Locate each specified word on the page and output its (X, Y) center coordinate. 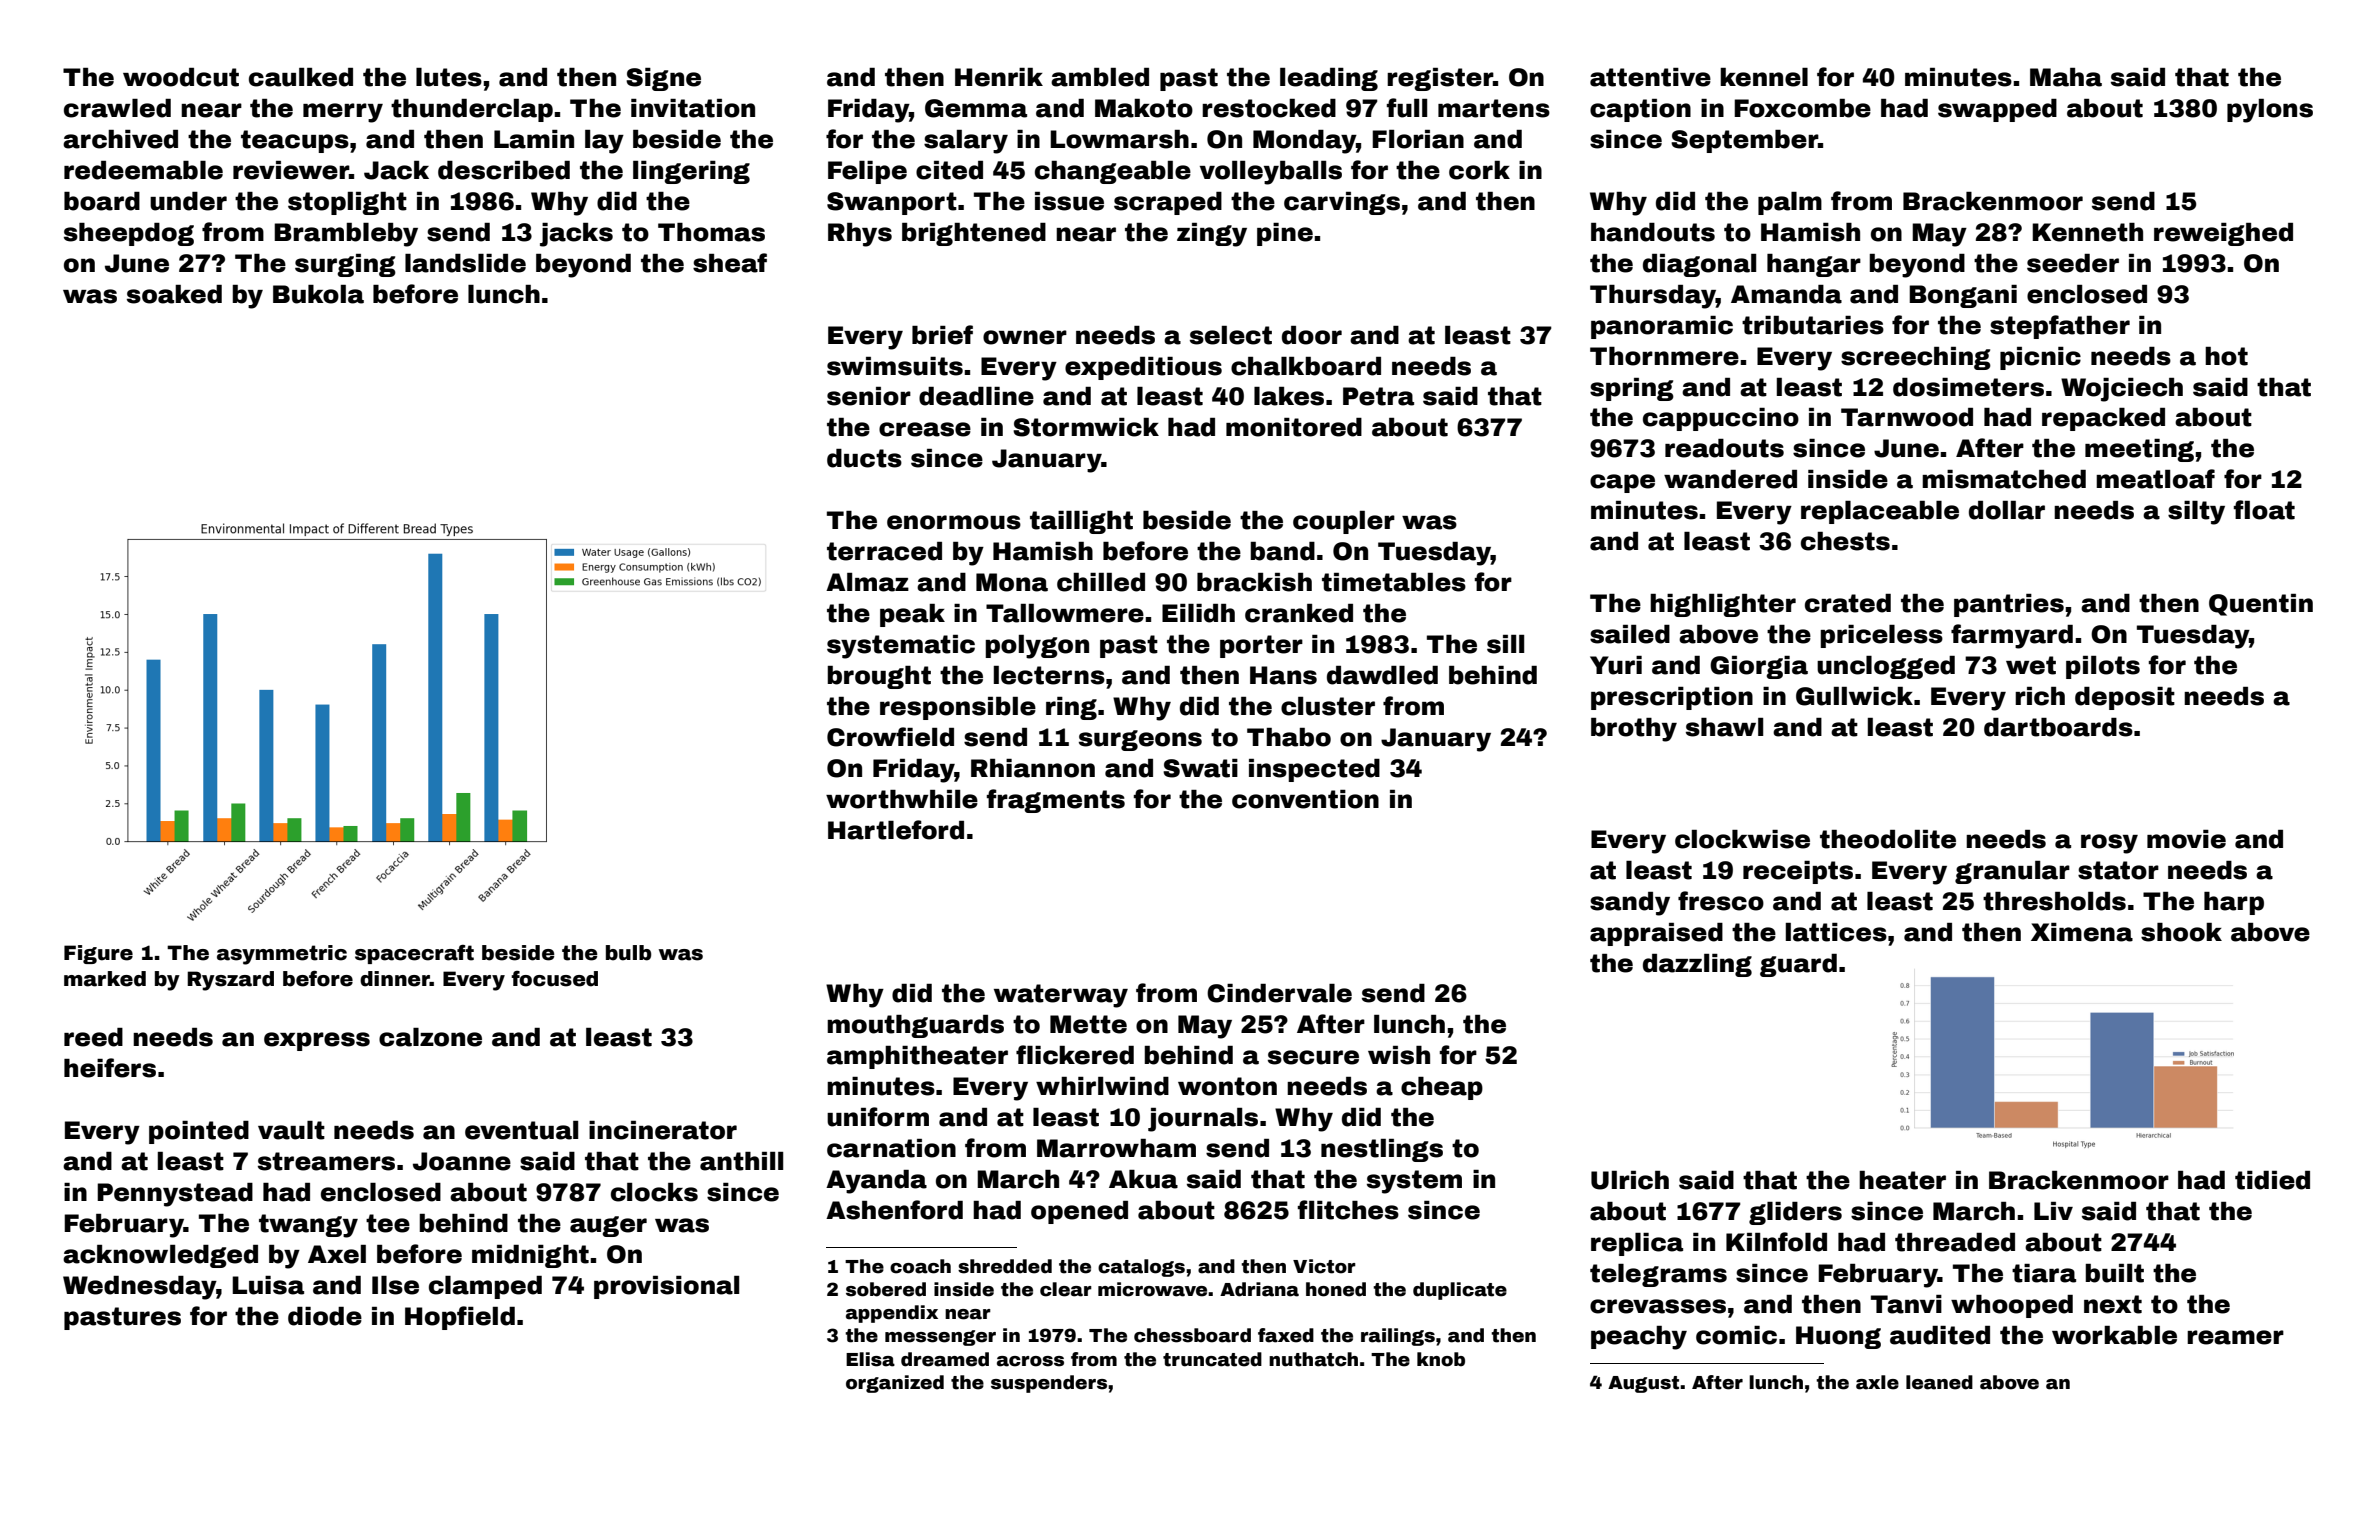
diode (325, 1316)
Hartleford (896, 830)
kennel (1764, 77)
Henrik (999, 77)
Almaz (867, 582)
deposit (2125, 698)
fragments (1056, 801)
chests (1845, 541)
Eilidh (1198, 613)
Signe (663, 79)
